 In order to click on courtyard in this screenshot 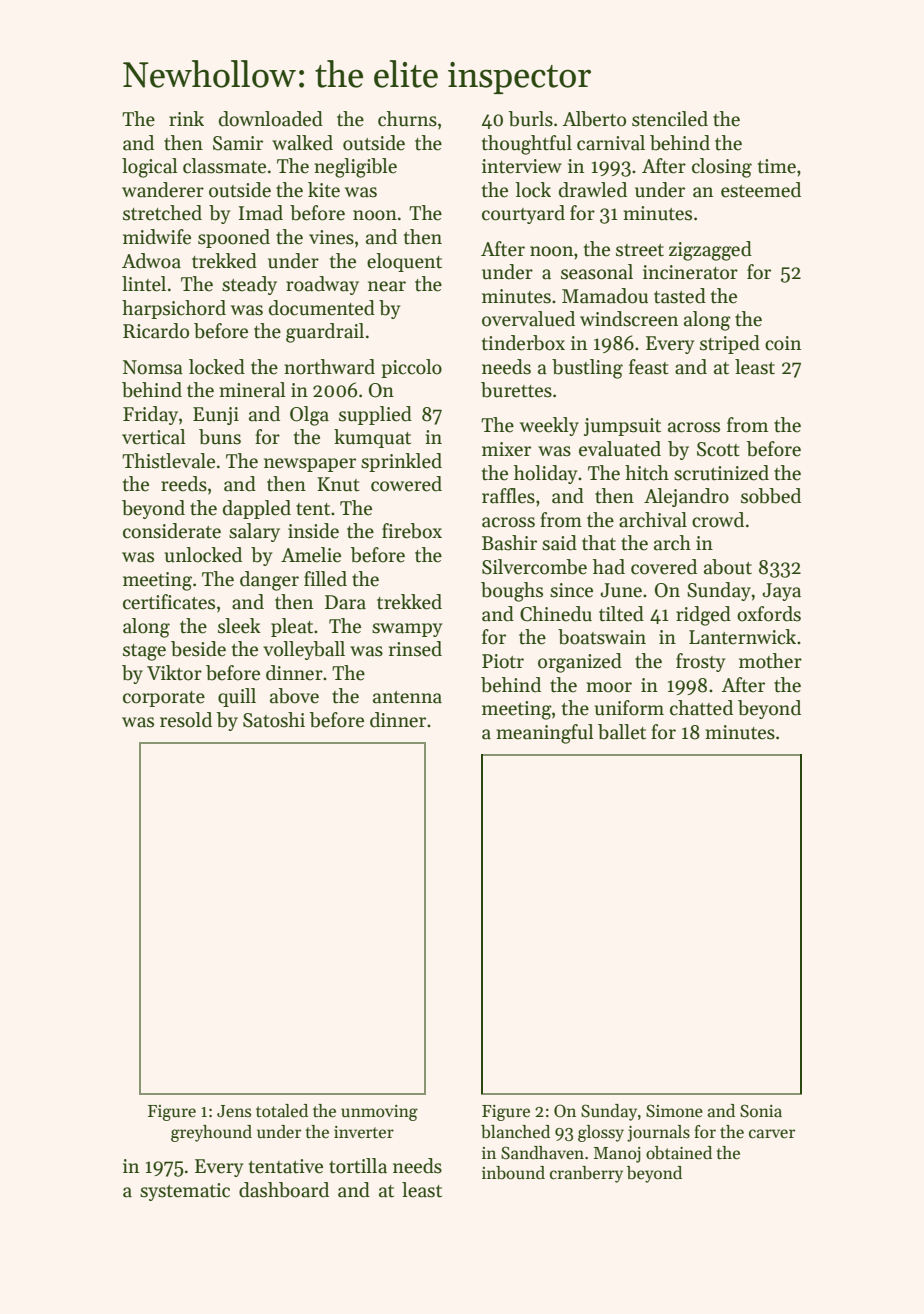, I will do `click(523, 214)`.
